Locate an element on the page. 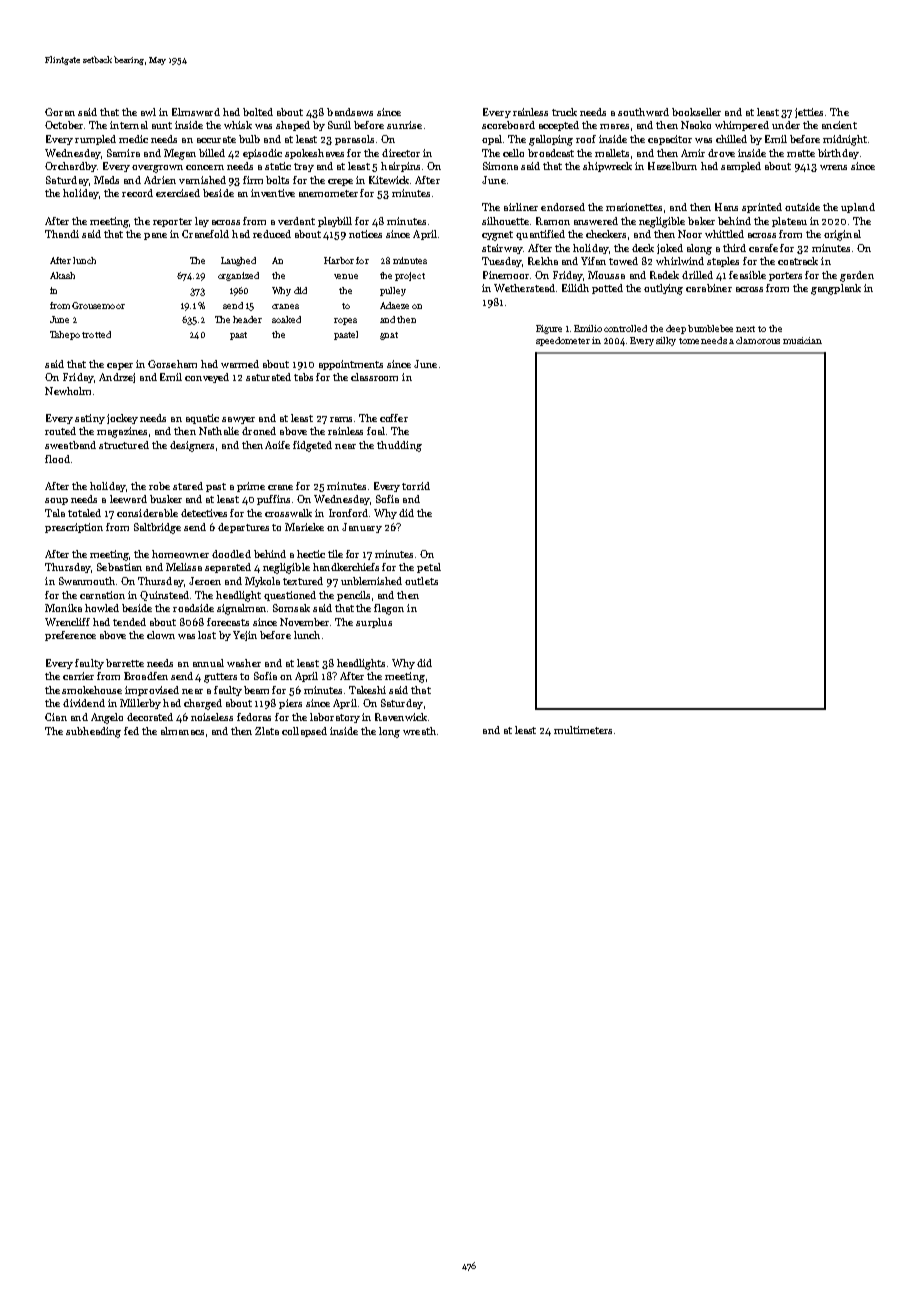 Image resolution: width=924 pixels, height=1308 pixels. subheading is located at coordinates (93, 732).
